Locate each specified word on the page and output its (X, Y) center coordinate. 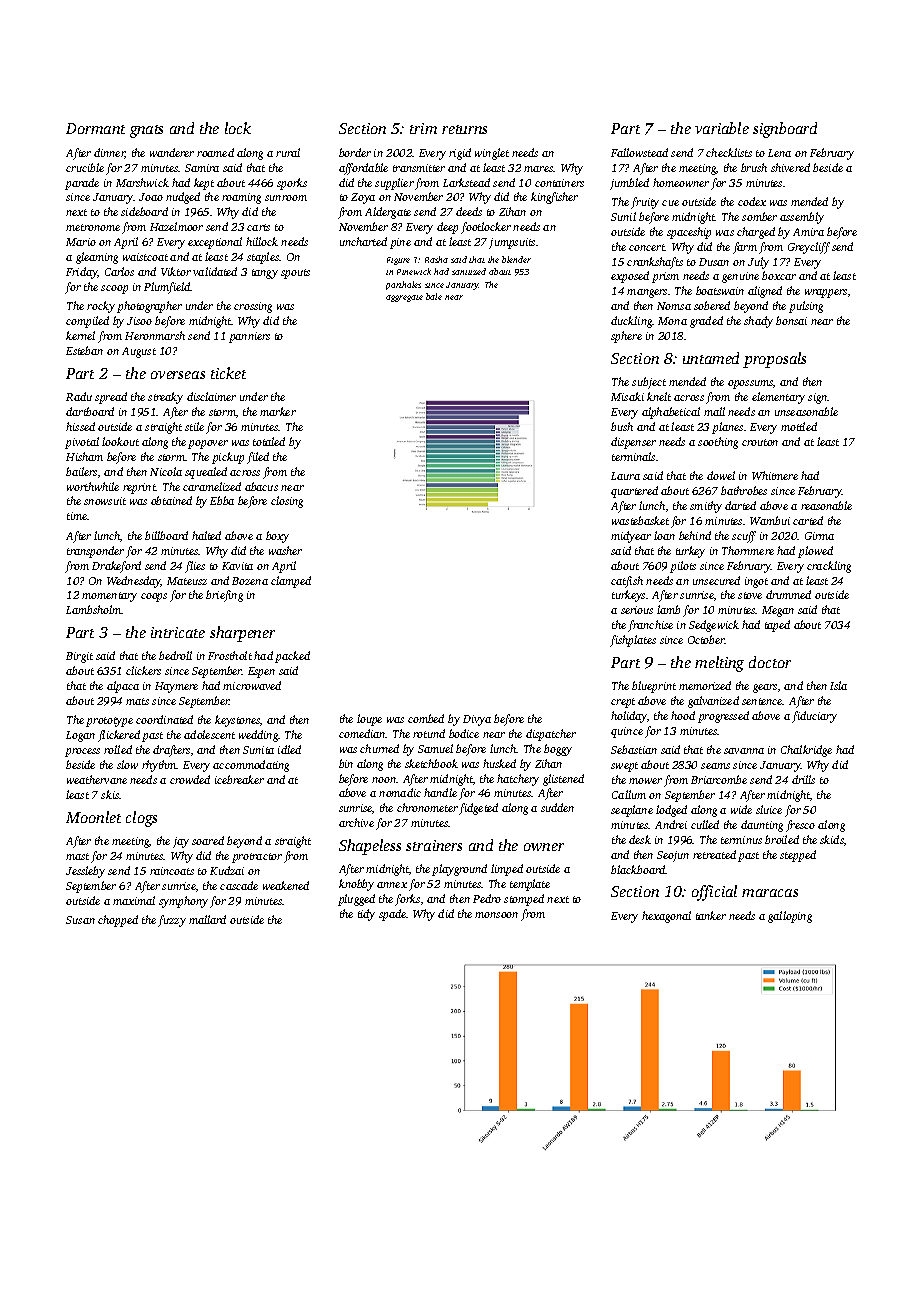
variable (722, 128)
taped (777, 626)
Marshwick (142, 182)
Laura (625, 476)
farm (745, 248)
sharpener (242, 634)
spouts (295, 274)
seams (715, 766)
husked (499, 763)
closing (287, 502)
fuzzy (172, 921)
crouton (760, 442)
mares (539, 169)
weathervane (97, 779)
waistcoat (145, 257)
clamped (291, 582)
